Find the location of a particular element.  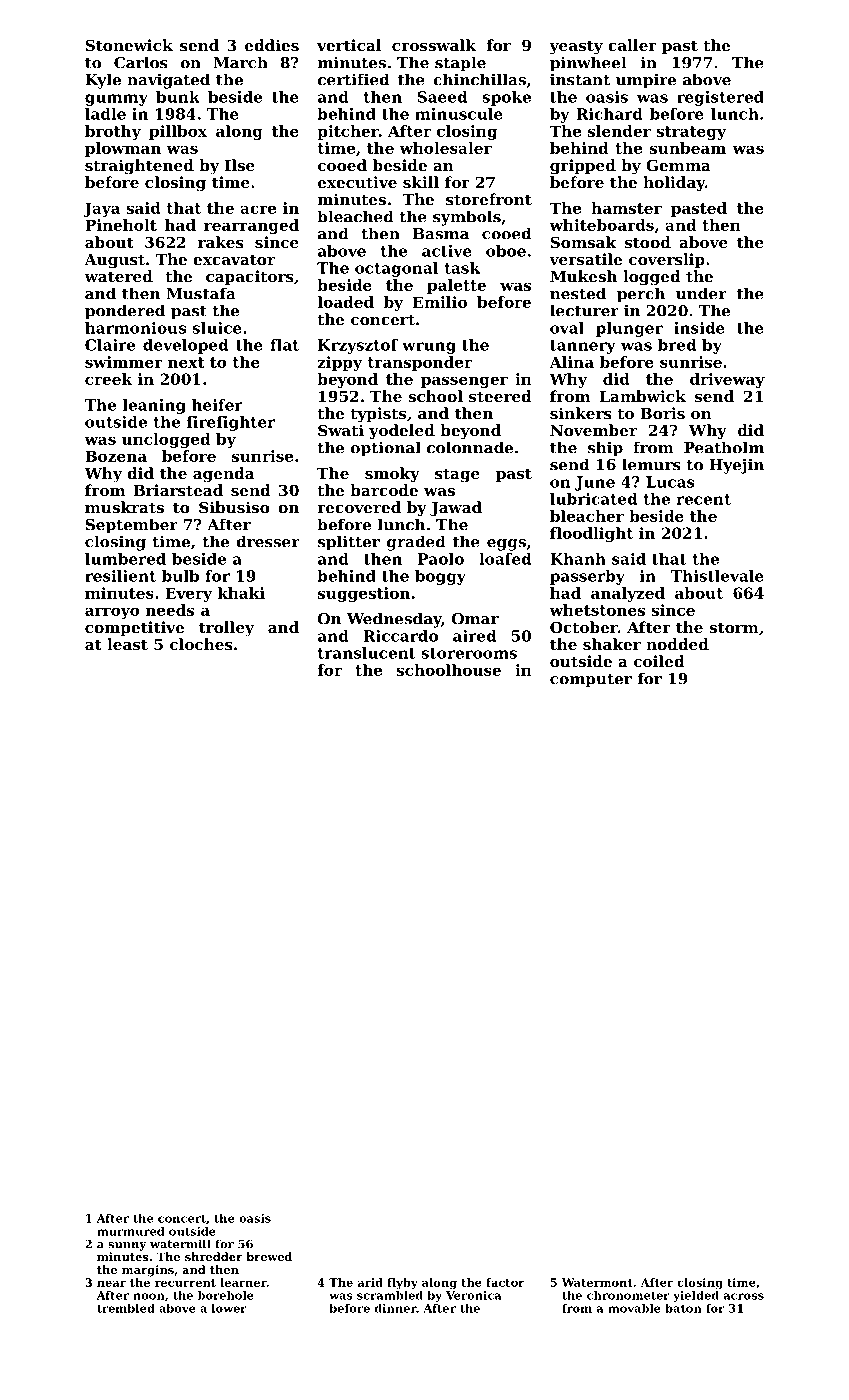

coiled is located at coordinates (659, 661).
